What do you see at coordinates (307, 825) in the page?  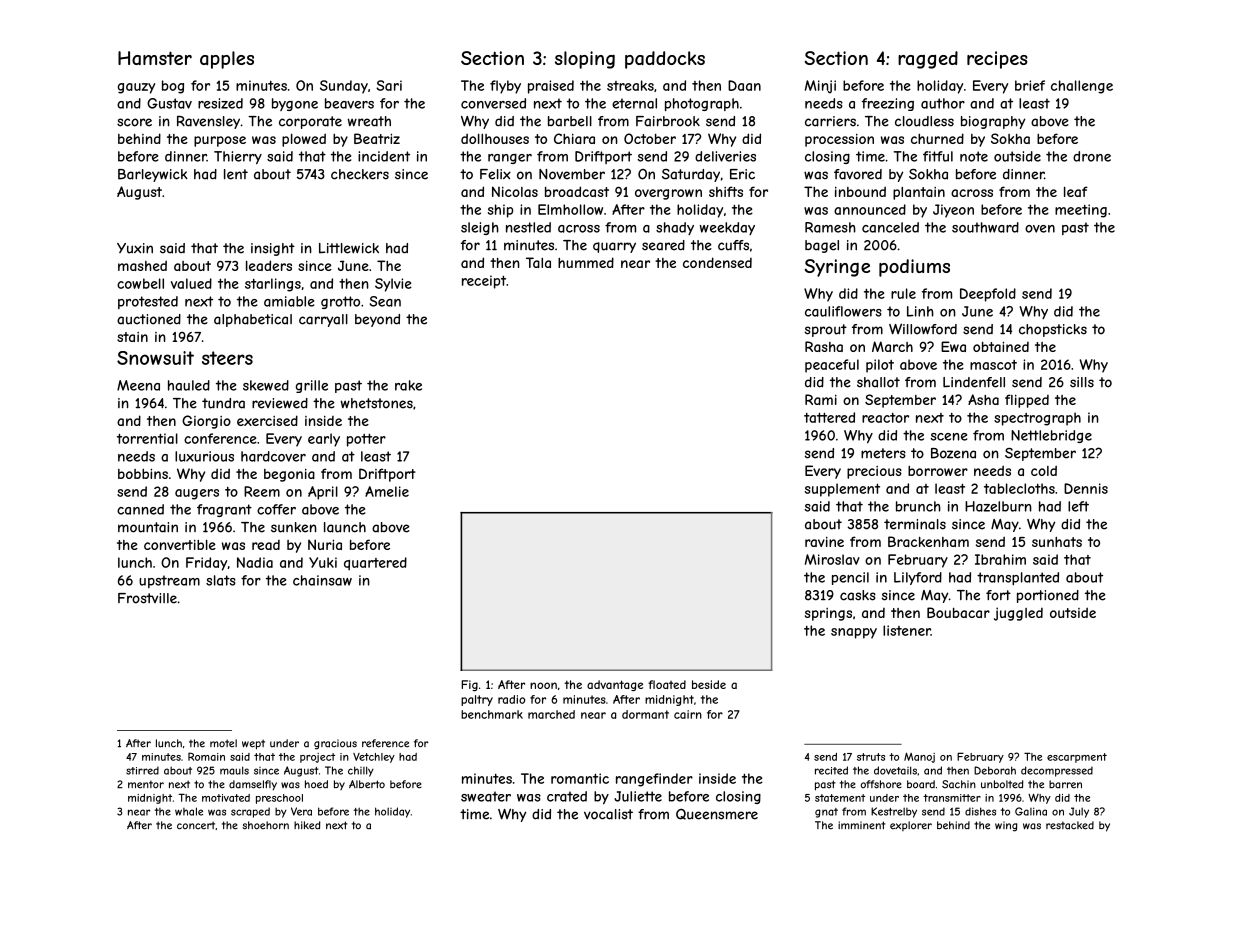 I see `hiked` at bounding box center [307, 825].
